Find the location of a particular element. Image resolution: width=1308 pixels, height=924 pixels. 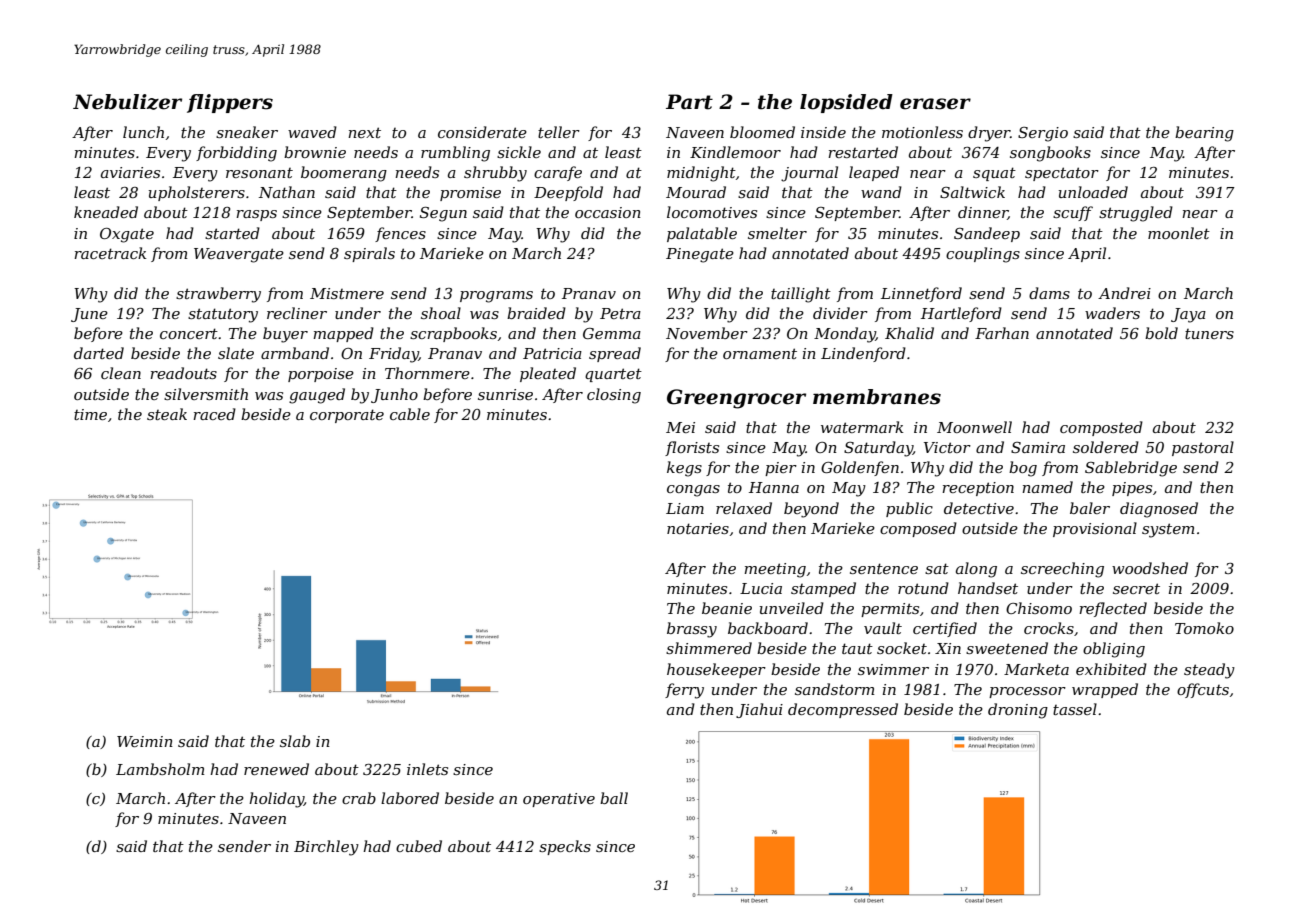

cubed is located at coordinates (419, 846).
